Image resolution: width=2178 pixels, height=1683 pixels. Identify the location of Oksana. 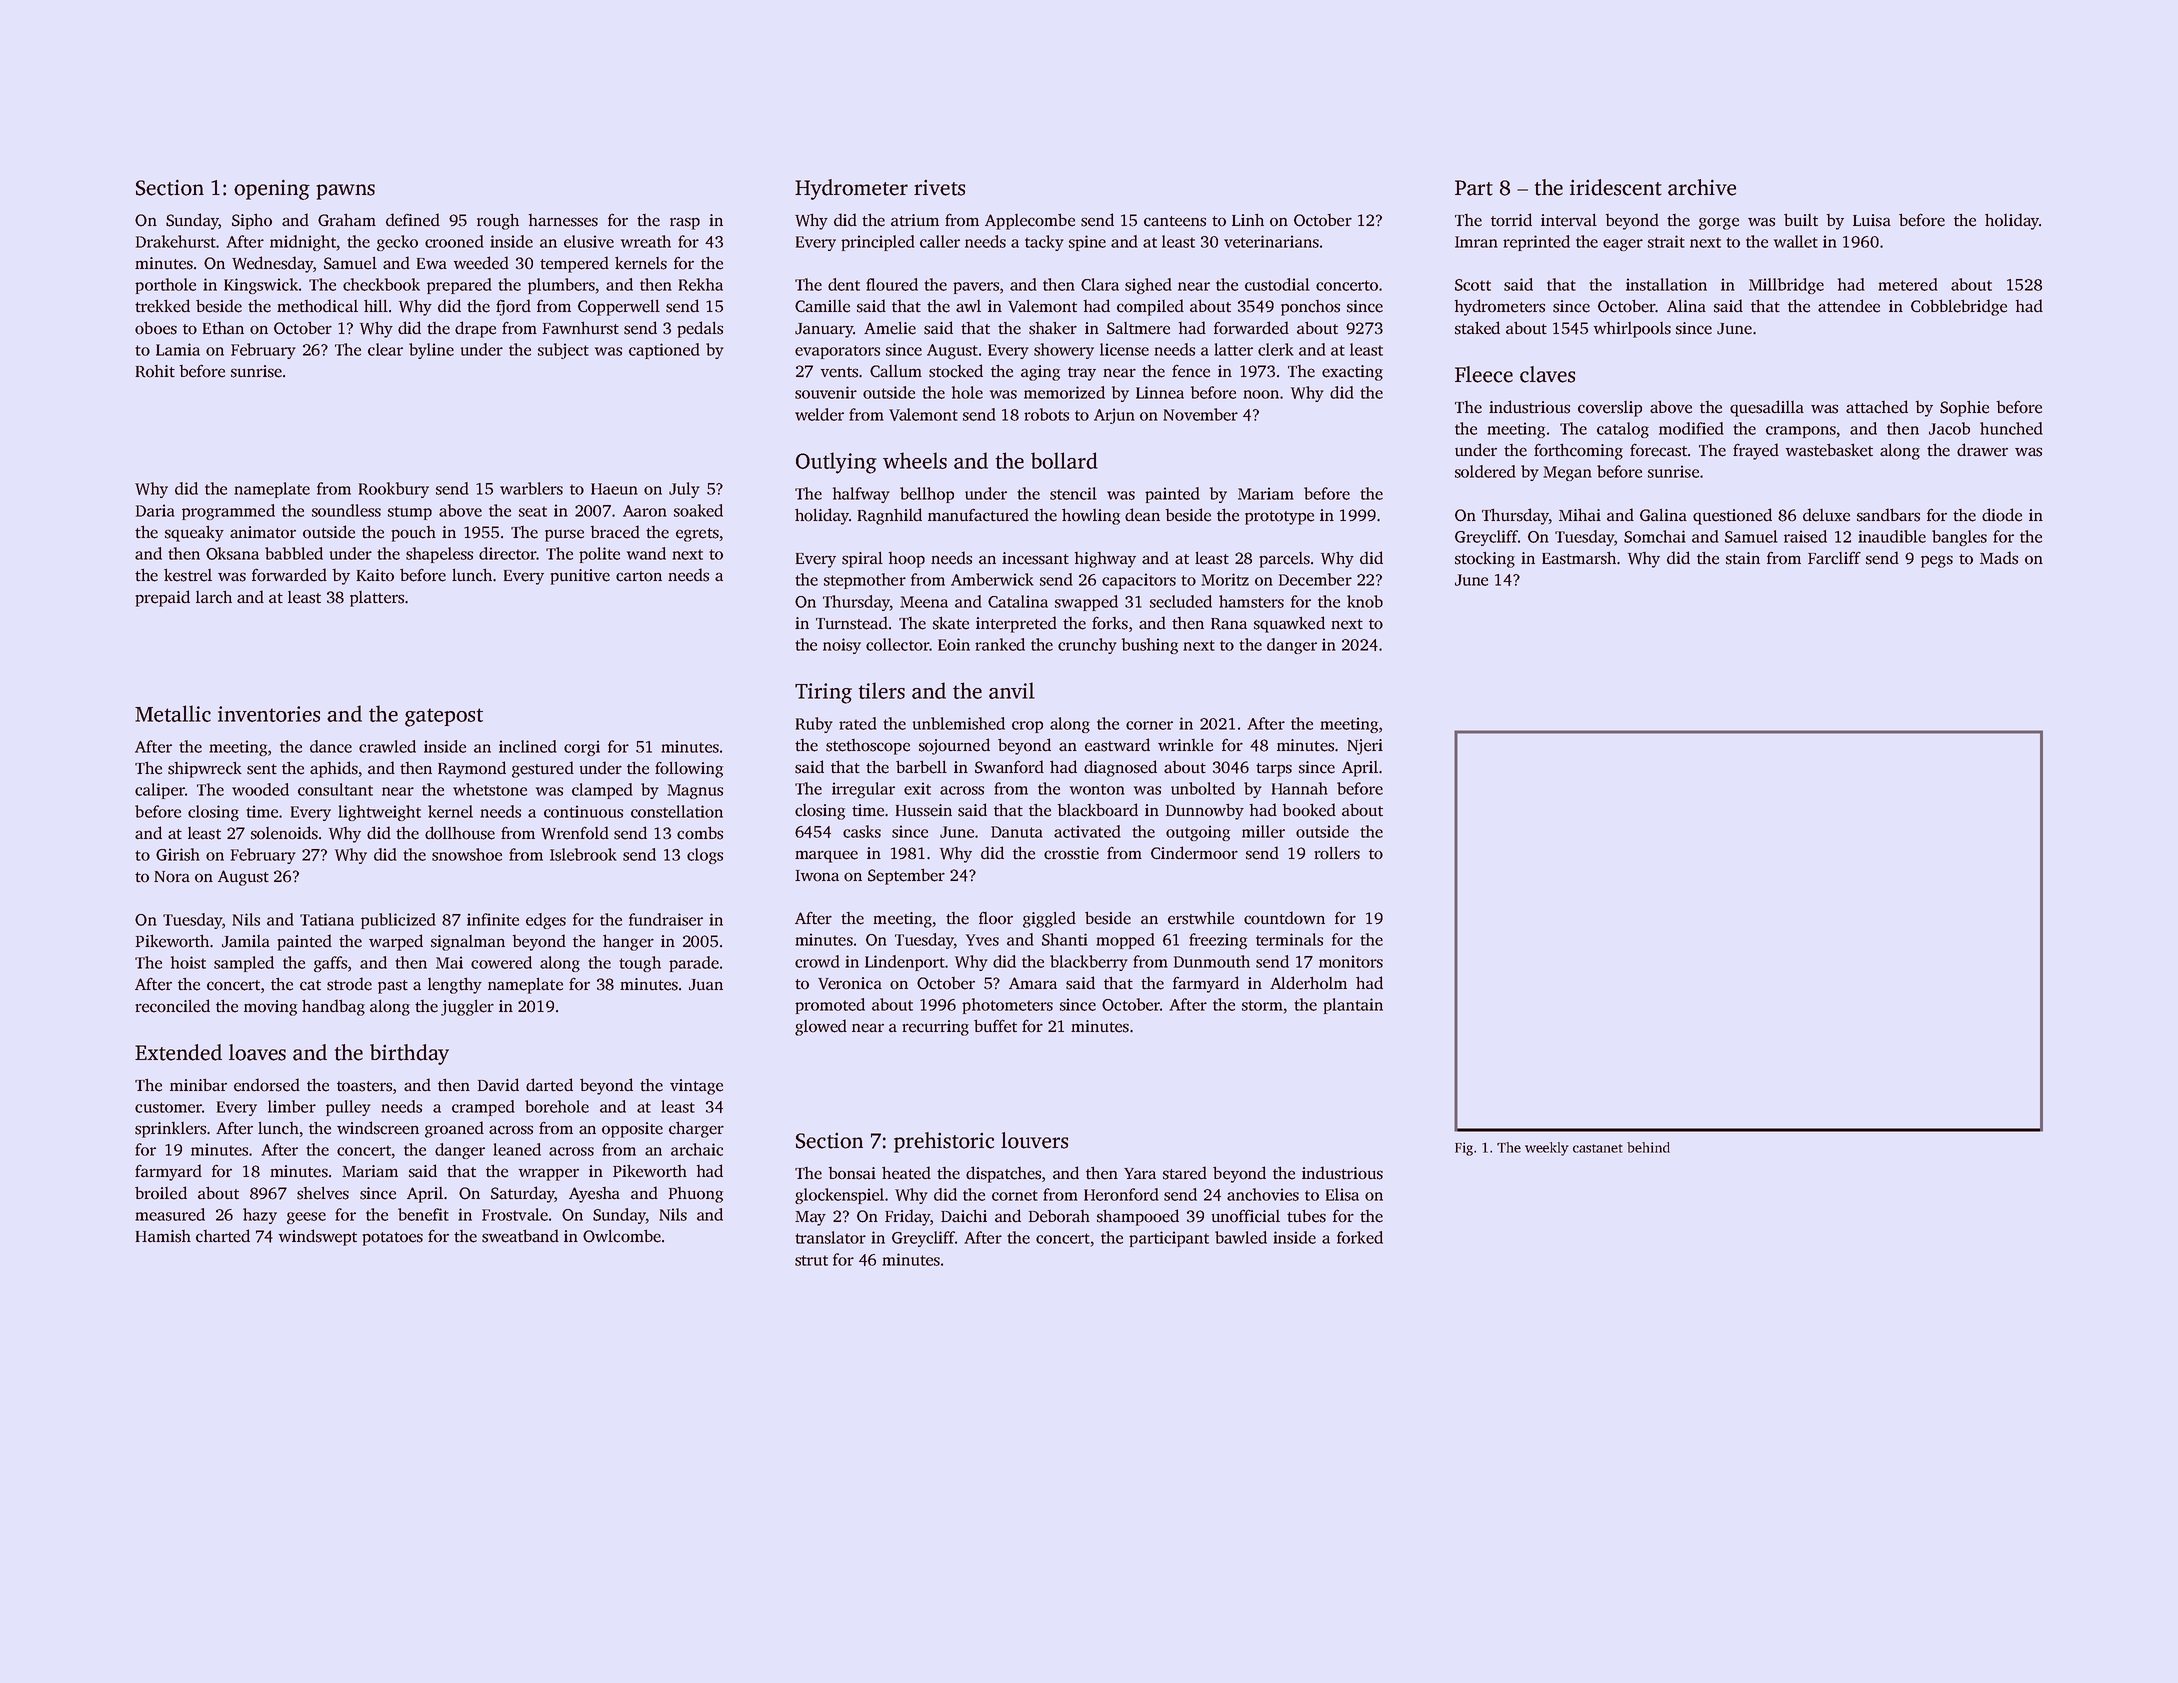
(232, 553).
